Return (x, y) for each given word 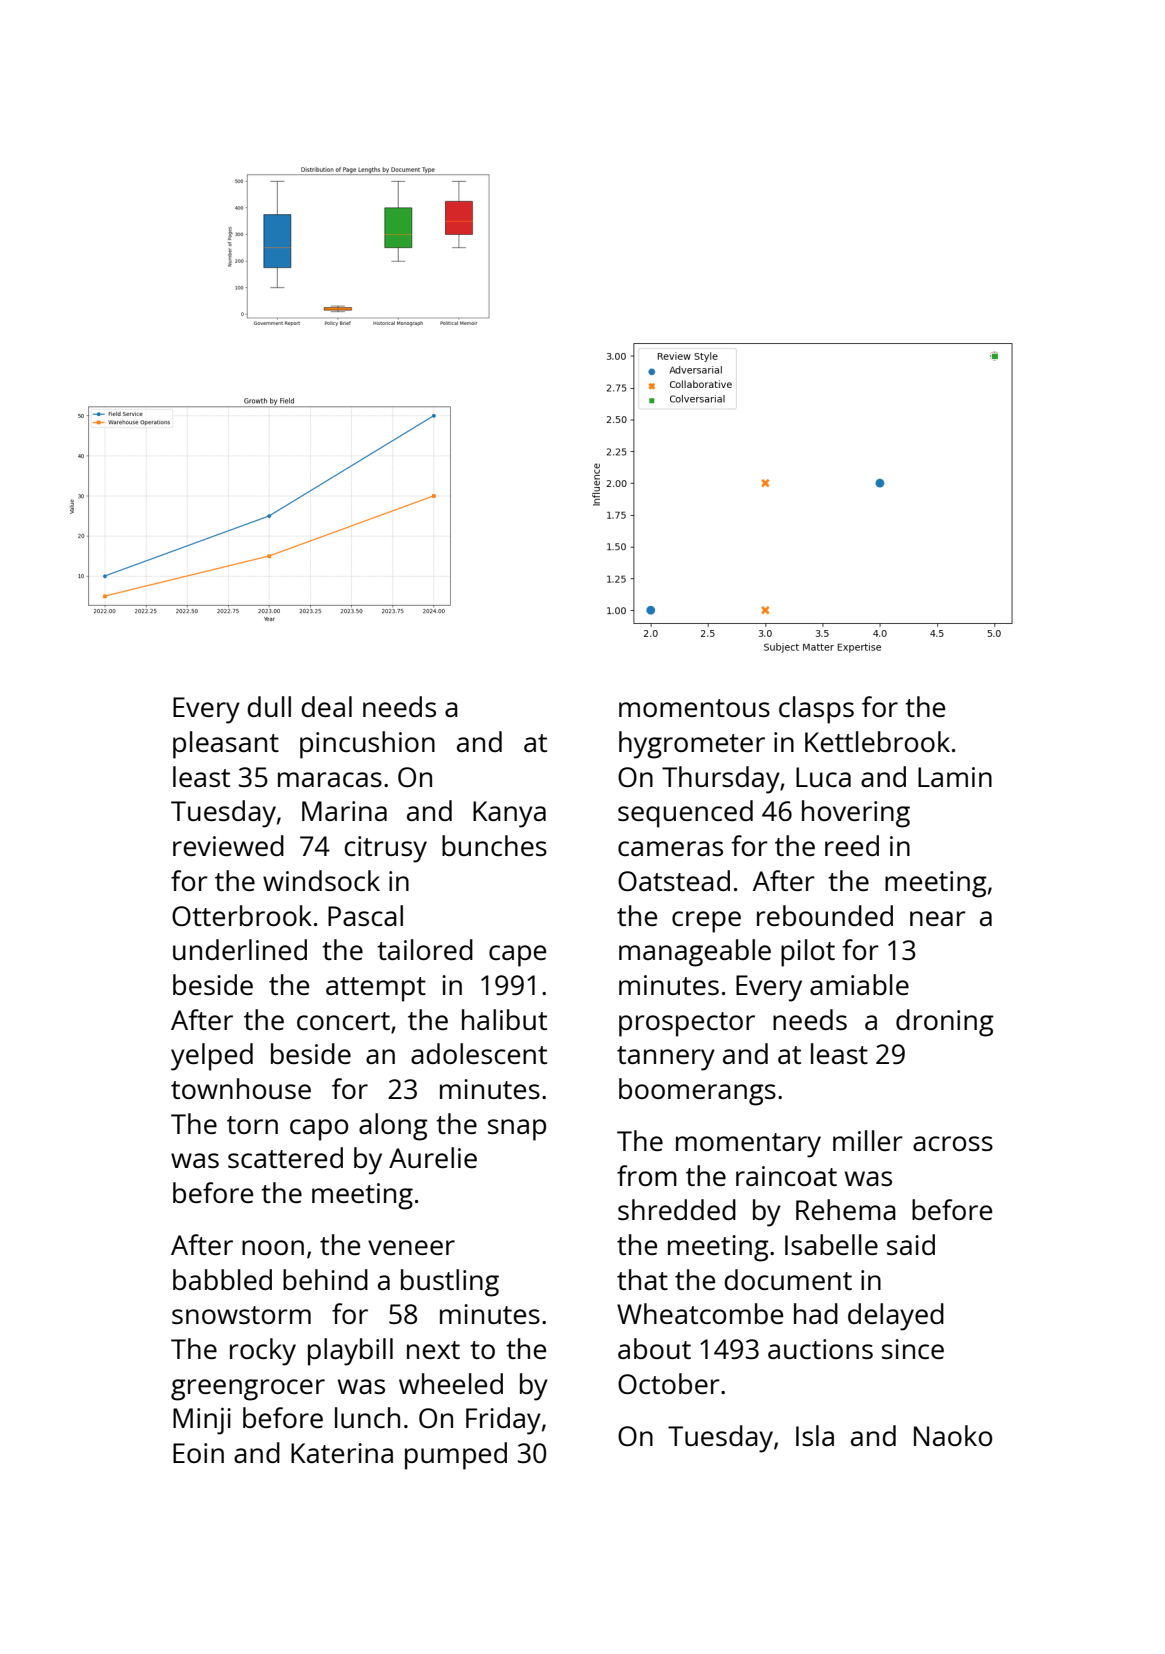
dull (269, 706)
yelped (212, 1057)
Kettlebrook (877, 741)
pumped (456, 1456)
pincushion (367, 745)
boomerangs (697, 1092)
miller (868, 1140)
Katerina (342, 1453)
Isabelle (831, 1244)
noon (273, 1247)
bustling (450, 1283)
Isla (815, 1435)
